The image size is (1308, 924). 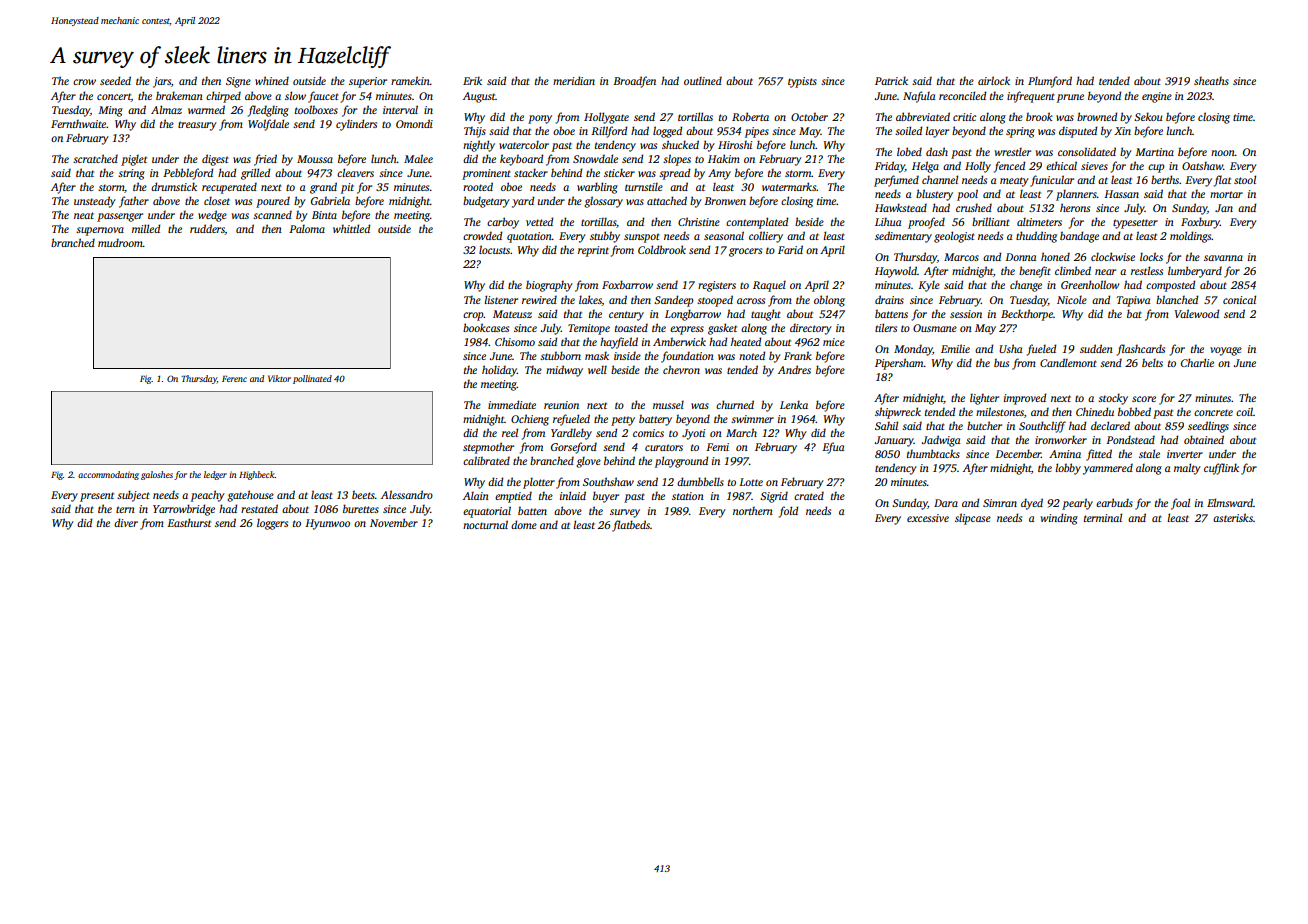 What do you see at coordinates (234, 379) in the page?
I see `Ferenc` at bounding box center [234, 379].
